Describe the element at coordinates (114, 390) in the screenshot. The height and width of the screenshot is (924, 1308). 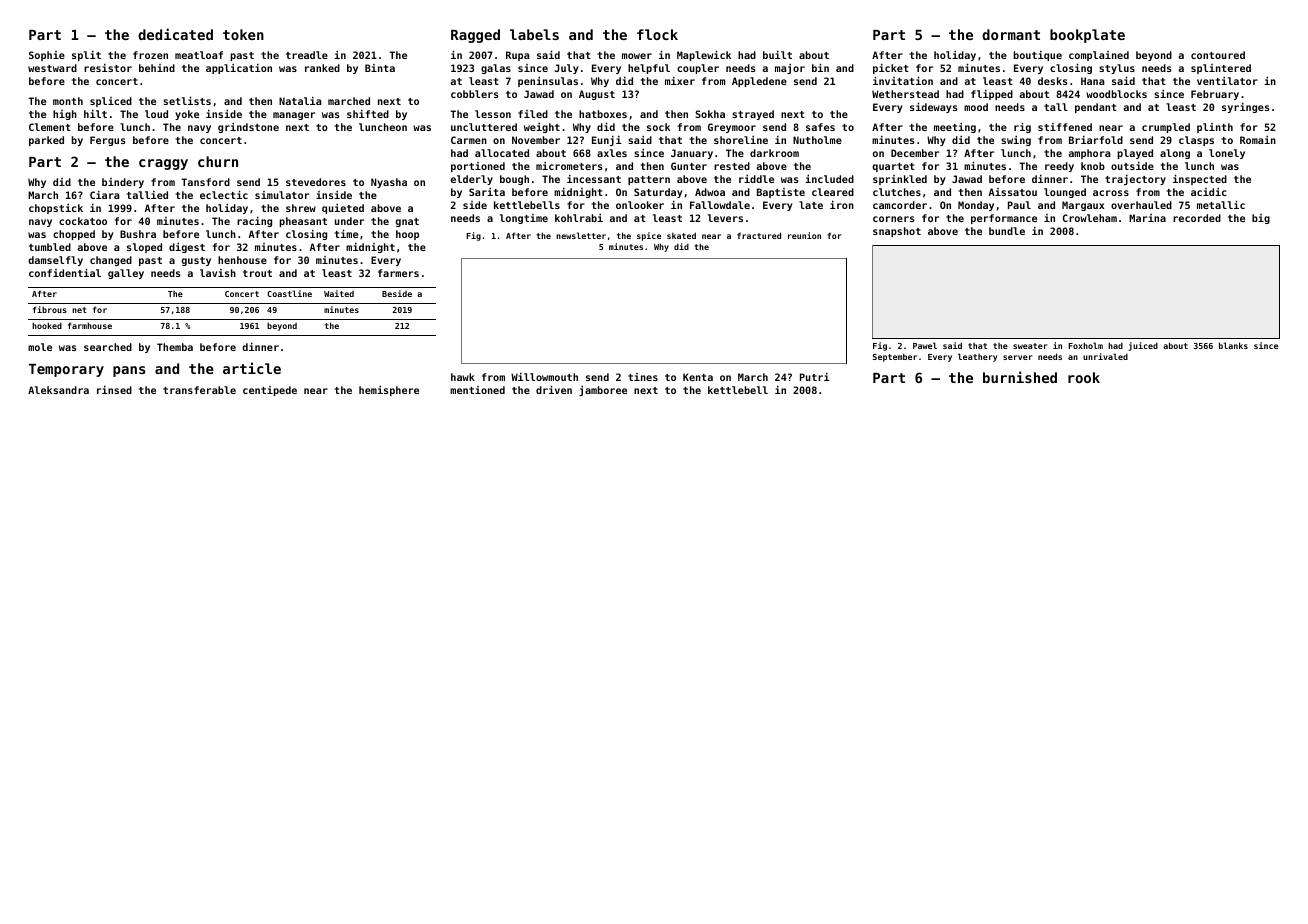
I see `rinsed` at that location.
